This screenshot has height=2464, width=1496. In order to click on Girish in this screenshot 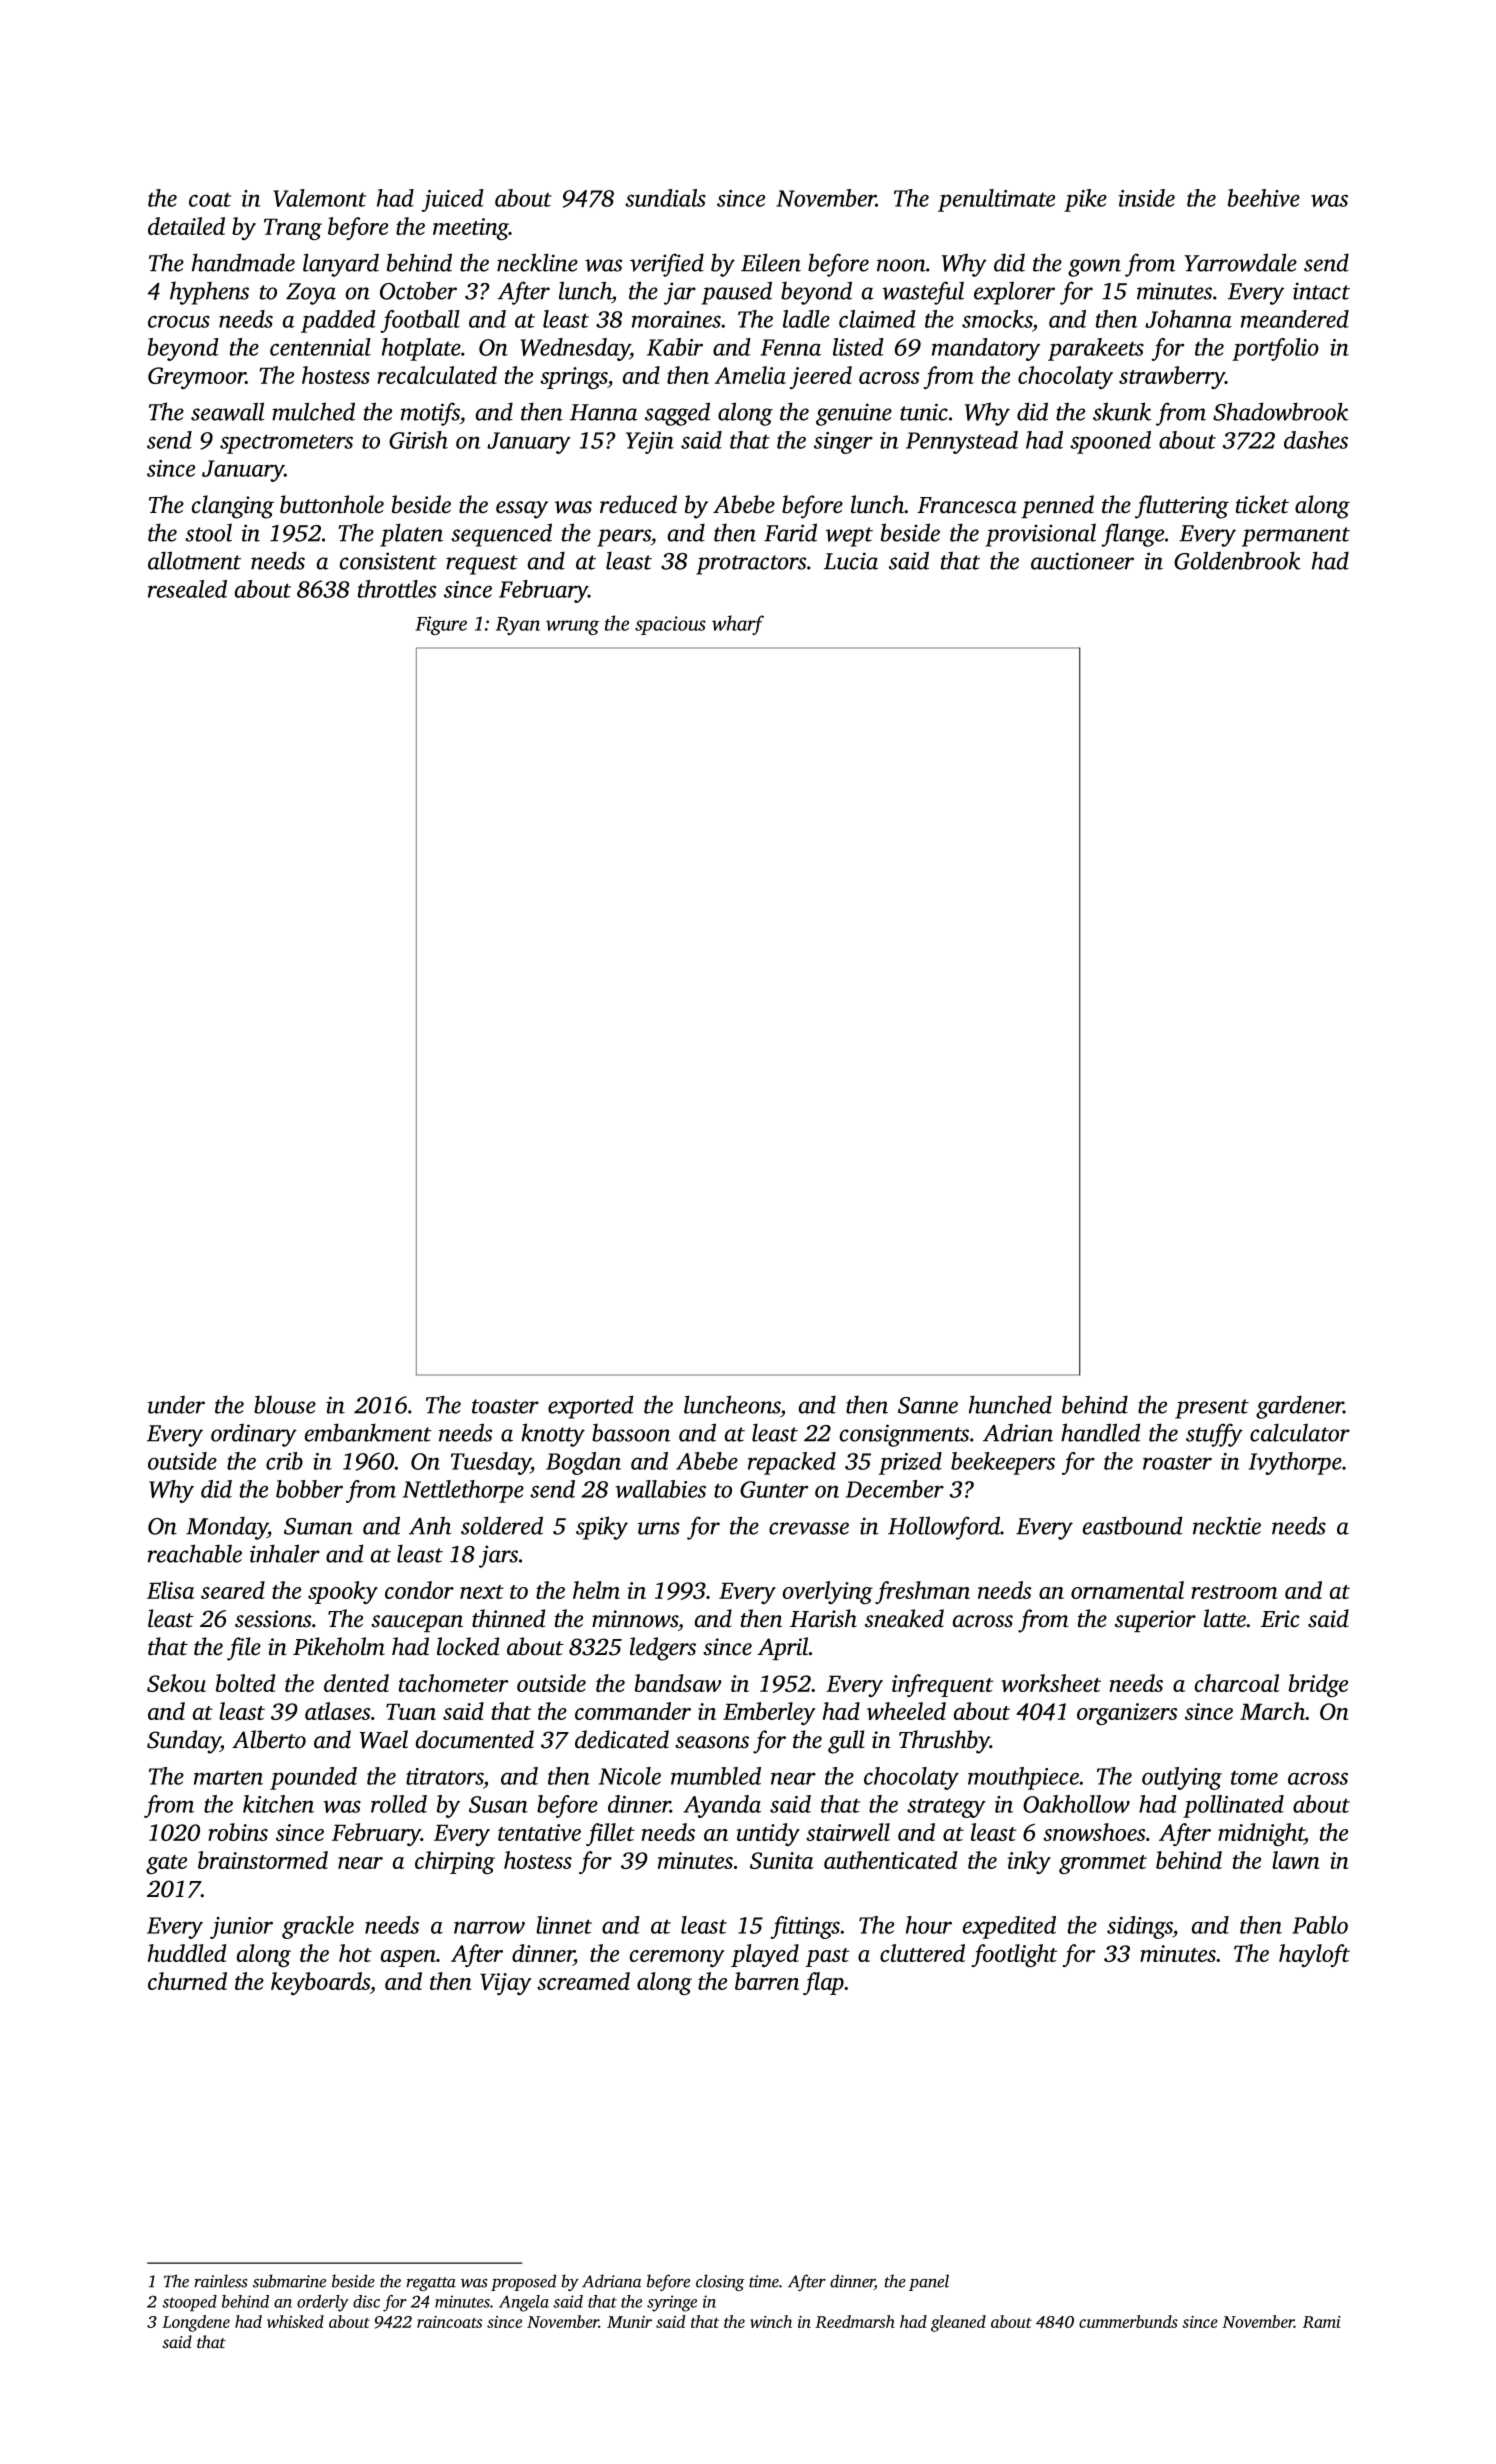, I will do `click(418, 440)`.
